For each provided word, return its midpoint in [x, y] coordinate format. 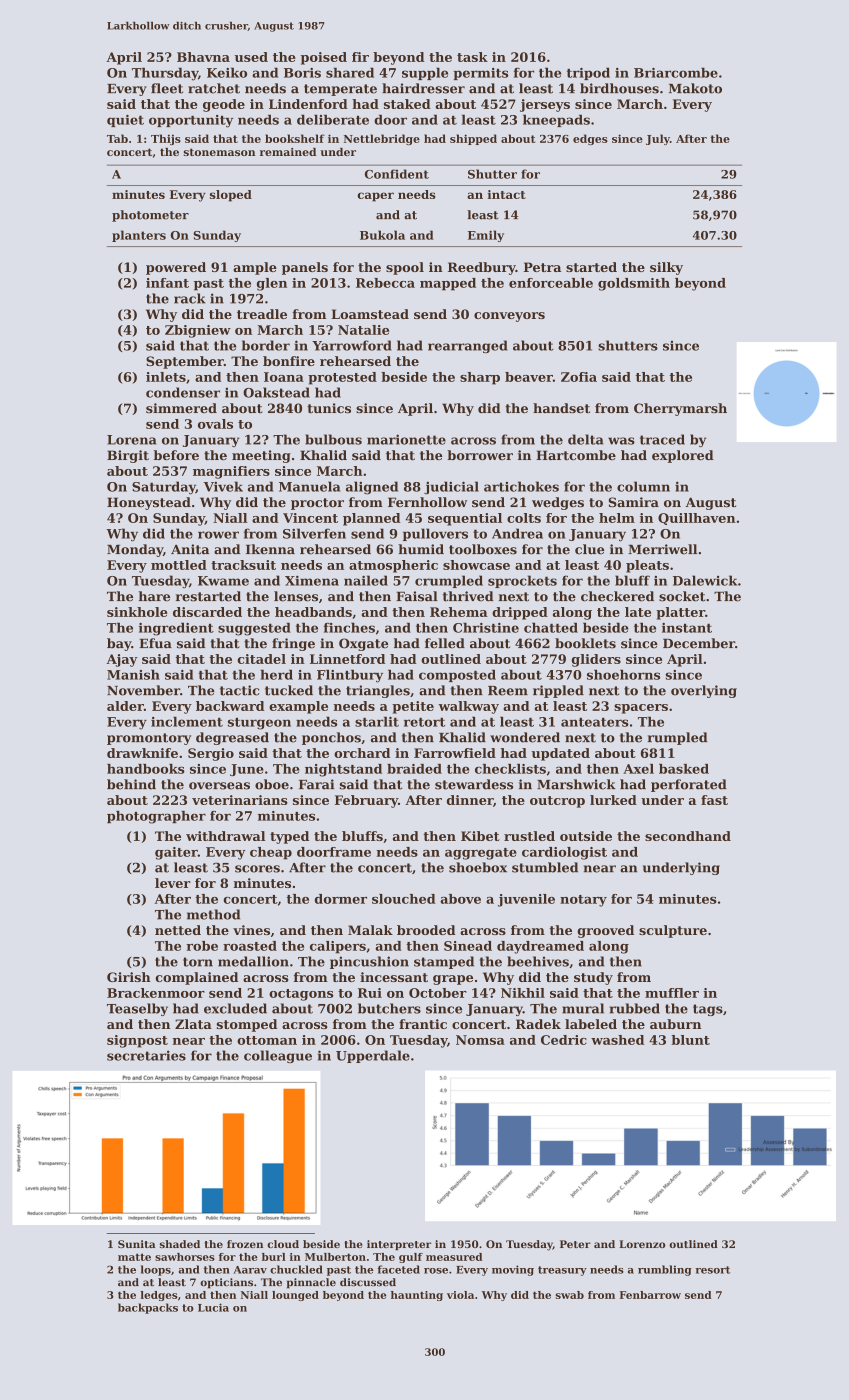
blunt [691, 1040]
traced [662, 439]
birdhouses [619, 88]
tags [708, 1010]
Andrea [517, 533]
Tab [117, 138]
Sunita [136, 1244]
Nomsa [480, 1040]
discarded [207, 612]
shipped [473, 139]
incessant [394, 977]
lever [173, 883]
